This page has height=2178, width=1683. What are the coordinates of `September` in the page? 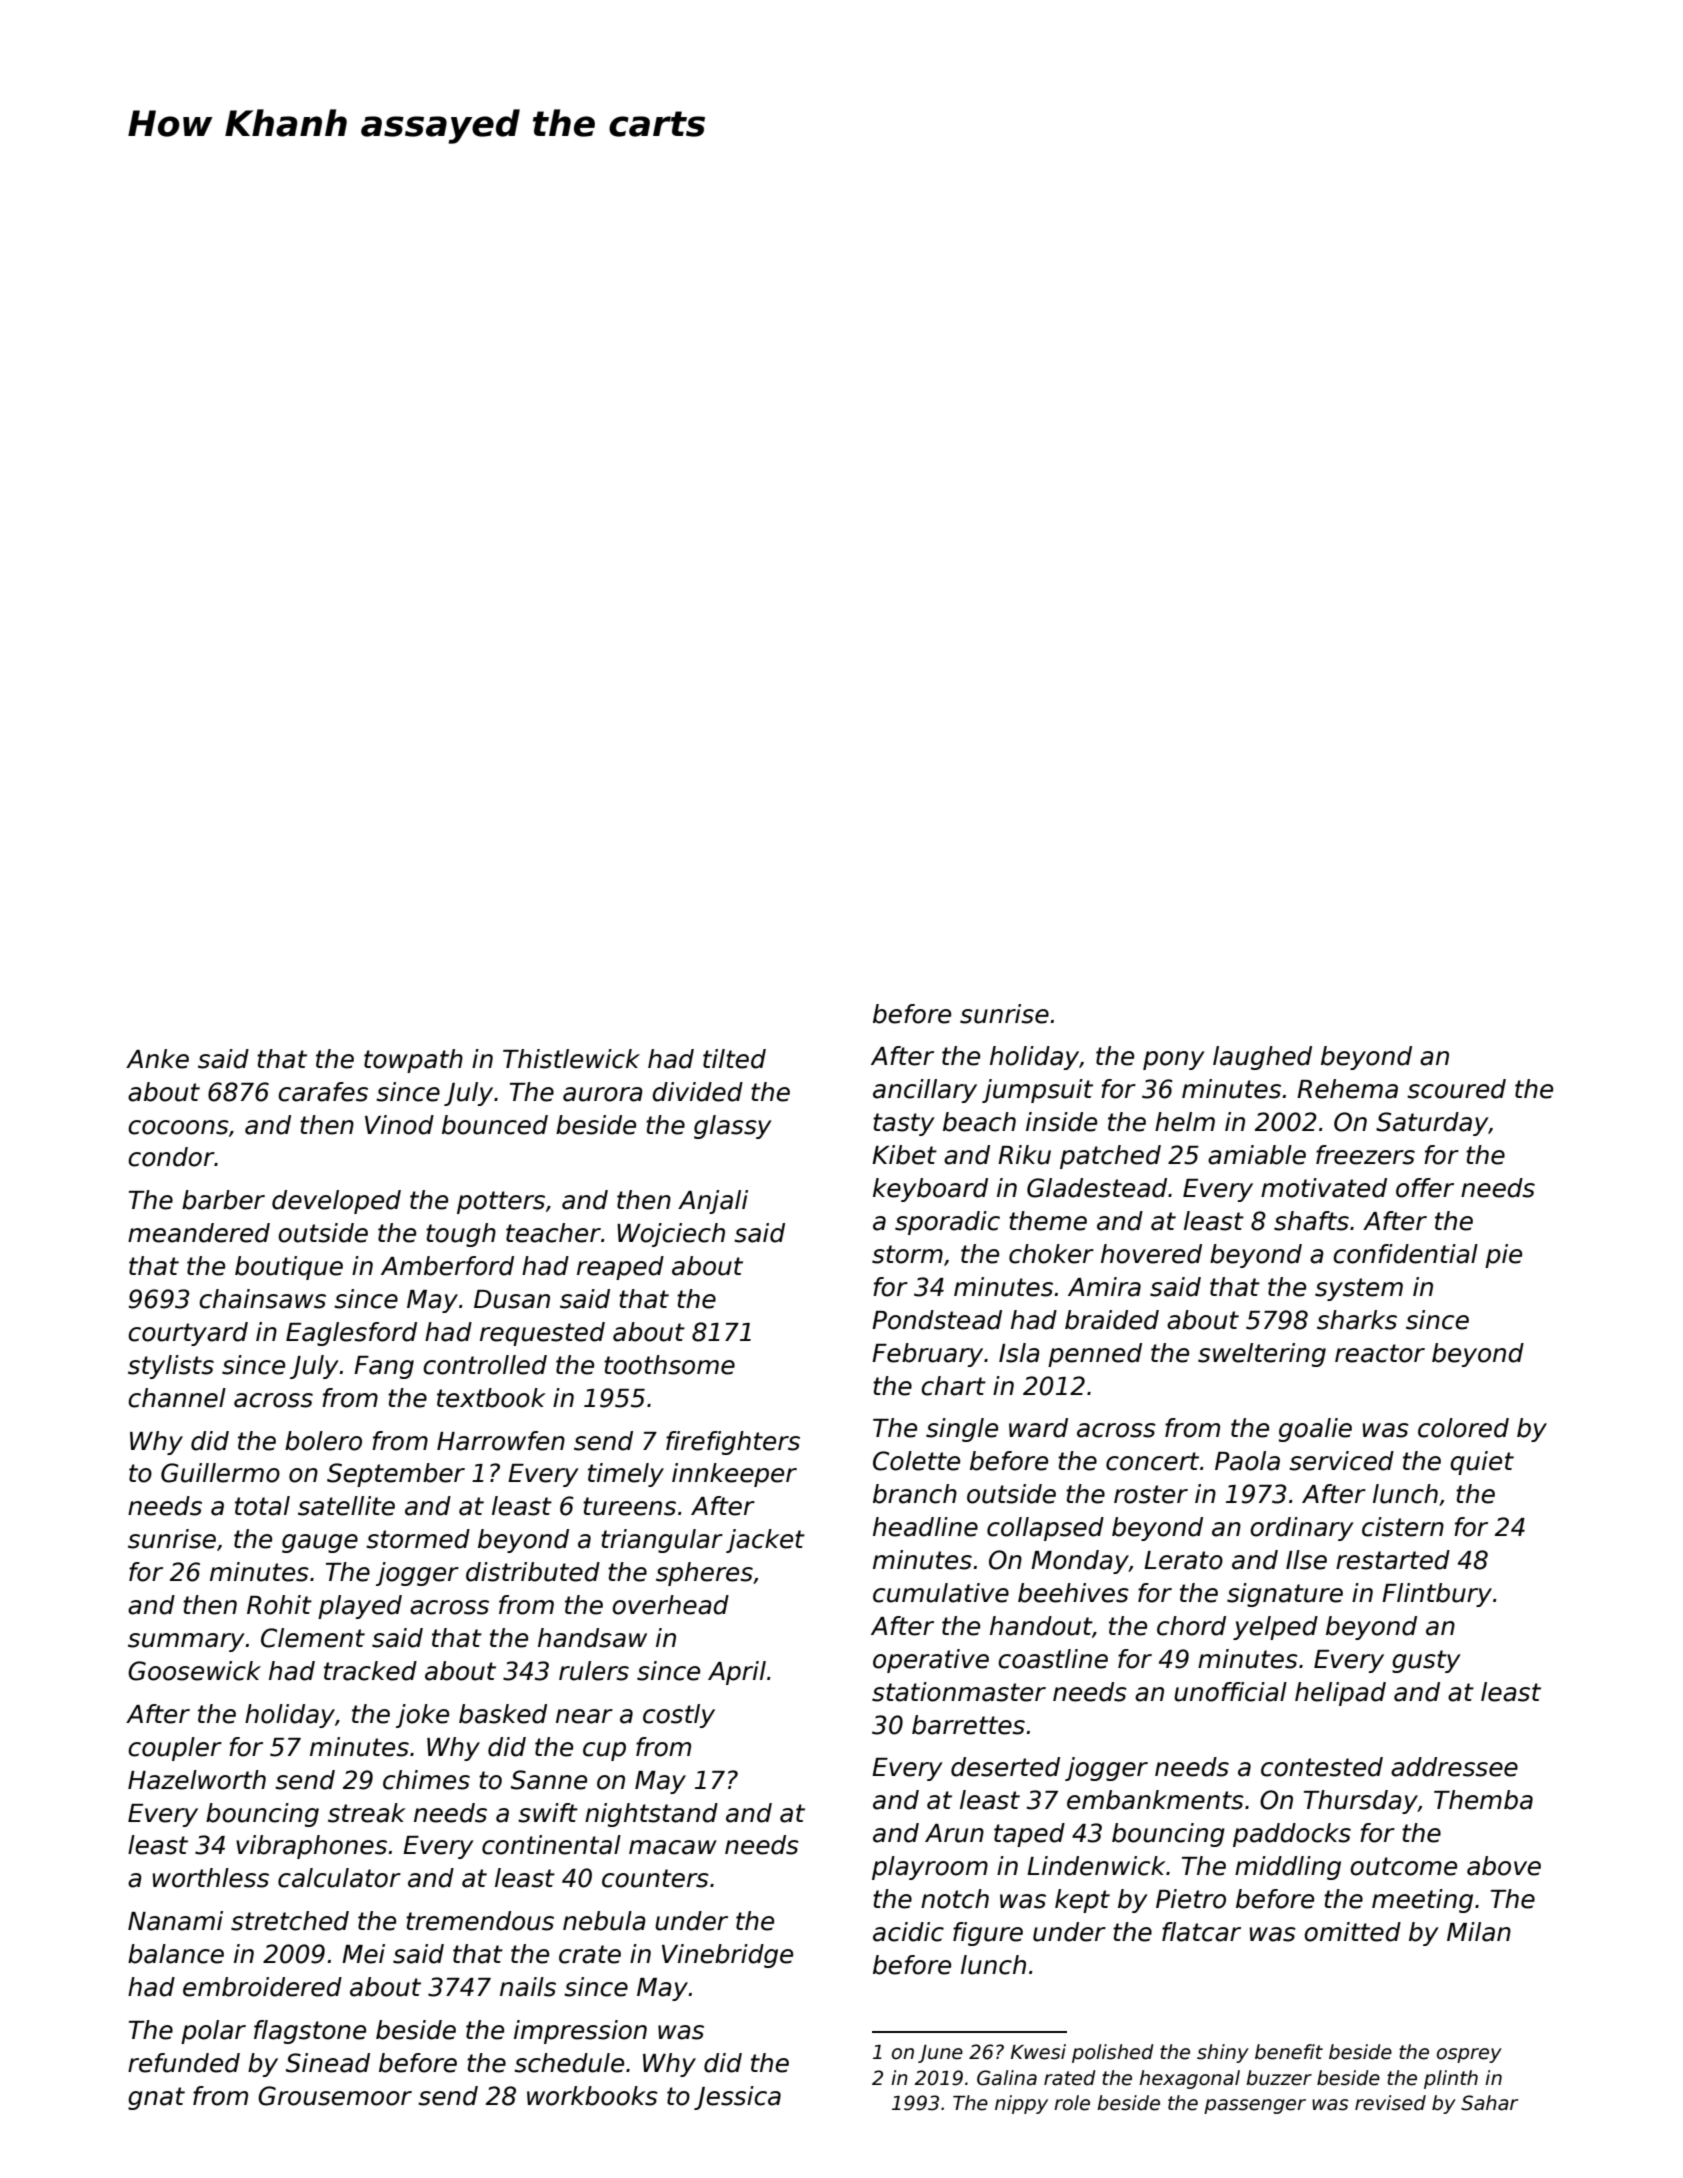 It's located at (396, 1475).
